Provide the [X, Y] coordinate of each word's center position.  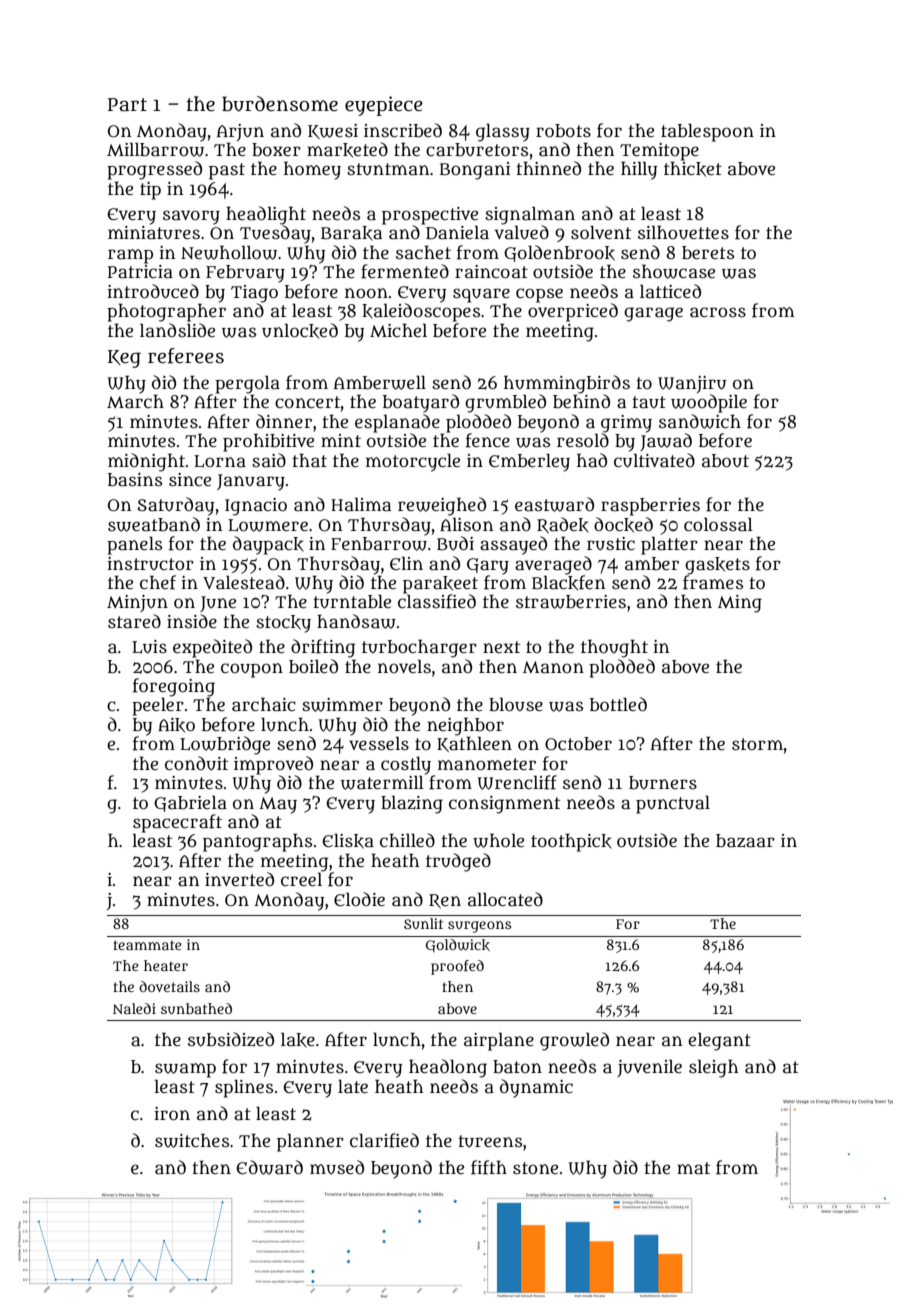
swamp [185, 1070]
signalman [530, 215]
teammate [147, 945]
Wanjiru [692, 384]
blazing [412, 805]
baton [517, 1067]
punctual [673, 805]
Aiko [176, 725]
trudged [458, 862]
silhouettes [683, 232]
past [227, 171]
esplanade [397, 423]
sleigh [713, 1068]
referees [186, 356]
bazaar [745, 841]
